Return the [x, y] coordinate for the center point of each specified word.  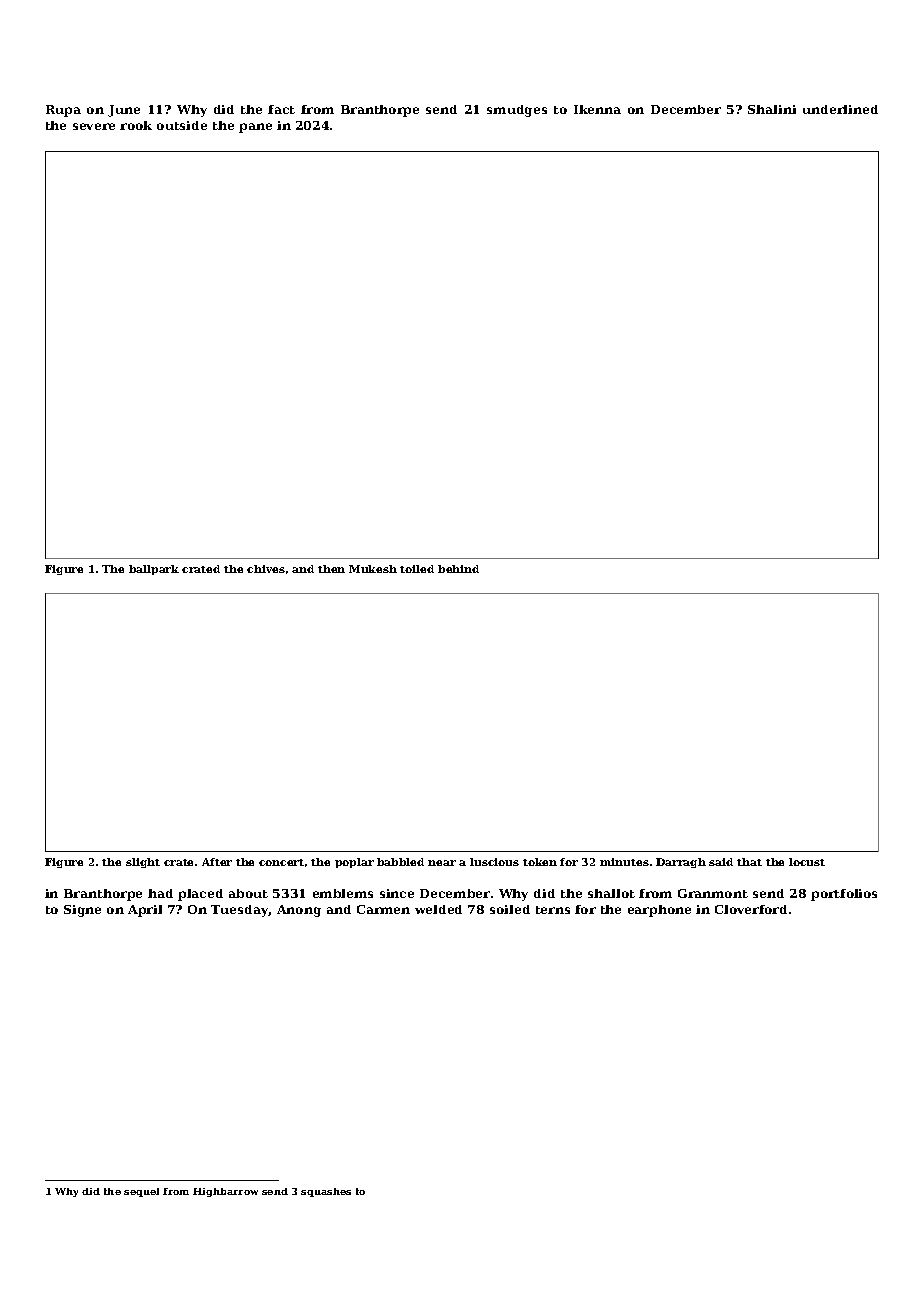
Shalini [772, 109]
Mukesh [373, 569]
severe [94, 126]
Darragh [681, 863]
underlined [840, 109]
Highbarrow [225, 1192]
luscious [494, 862]
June [124, 111]
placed [200, 895]
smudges [517, 111]
